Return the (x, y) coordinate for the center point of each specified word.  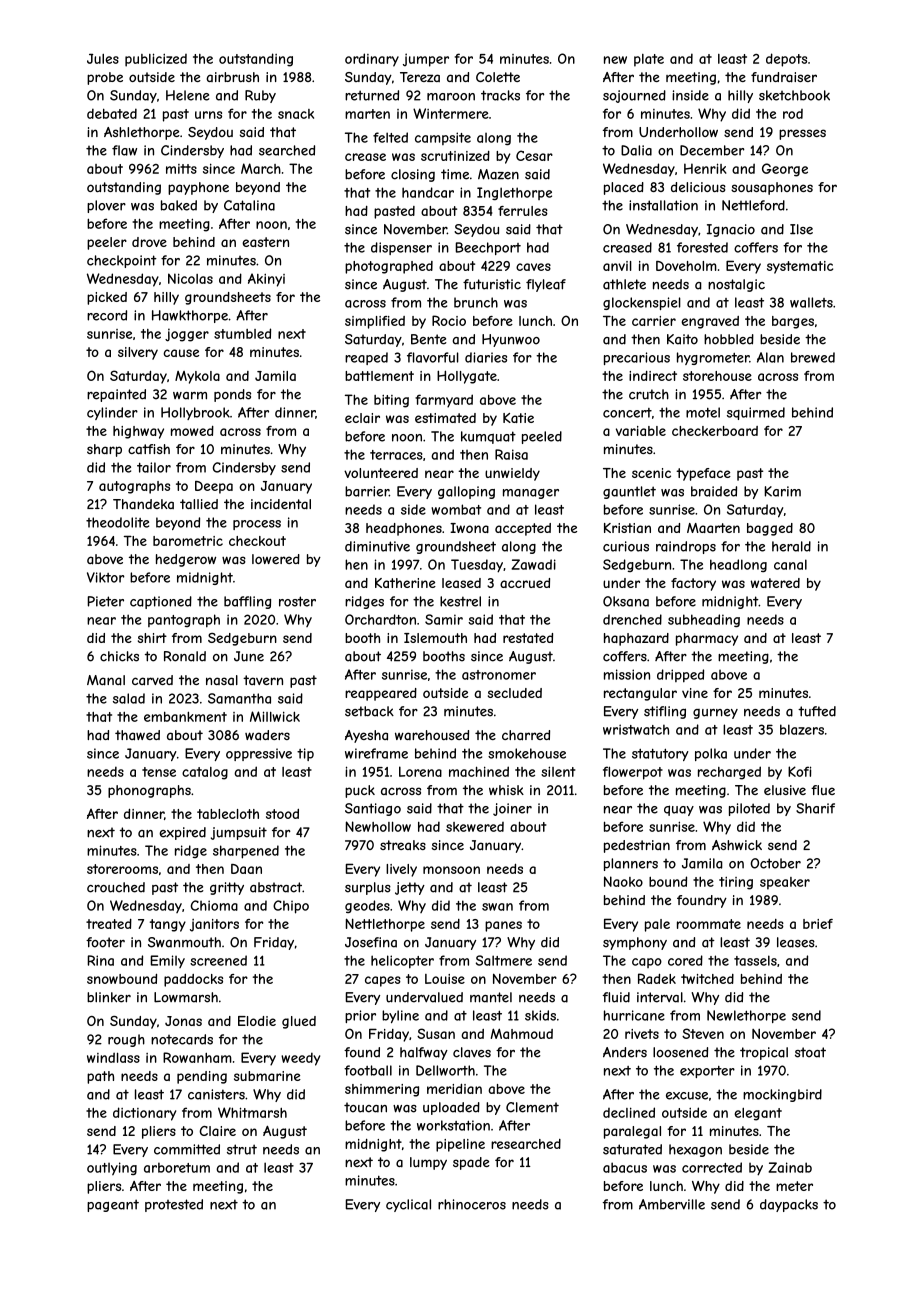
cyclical (408, 1205)
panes (503, 926)
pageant (113, 1205)
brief (818, 924)
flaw (124, 150)
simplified (375, 322)
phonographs (149, 791)
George (785, 170)
